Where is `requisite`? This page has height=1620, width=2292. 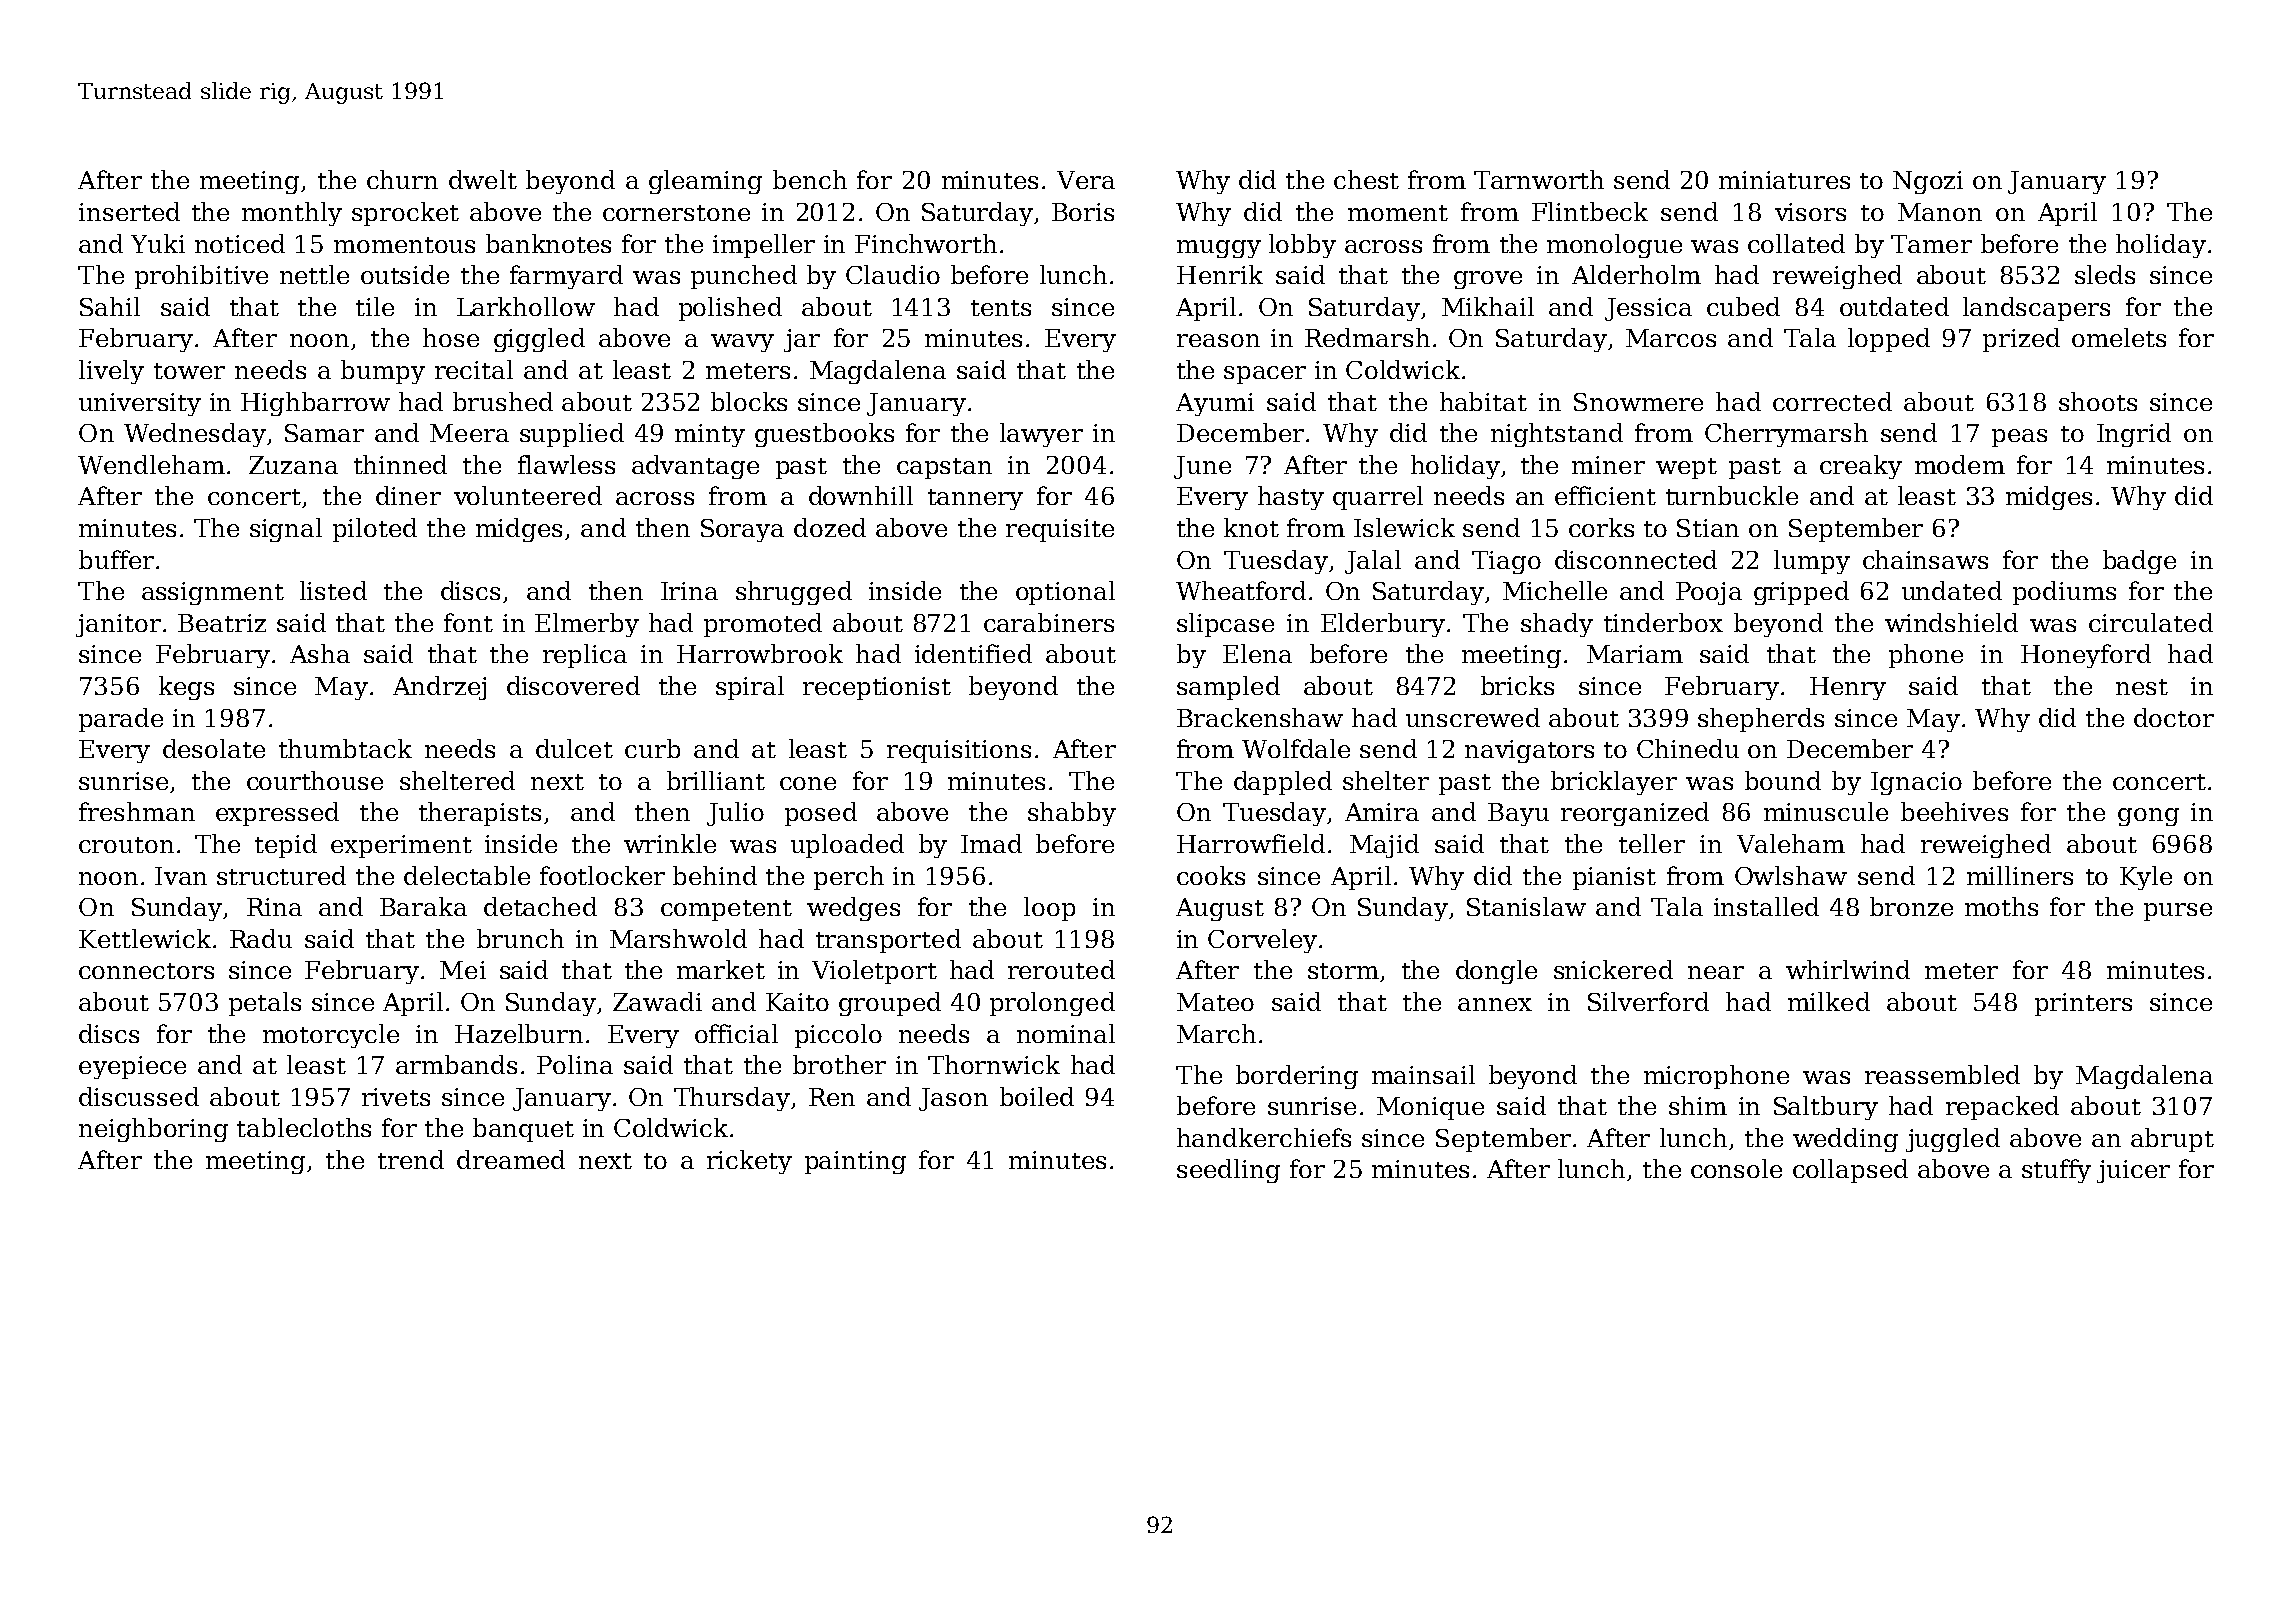 requisite is located at coordinates (1060, 530).
